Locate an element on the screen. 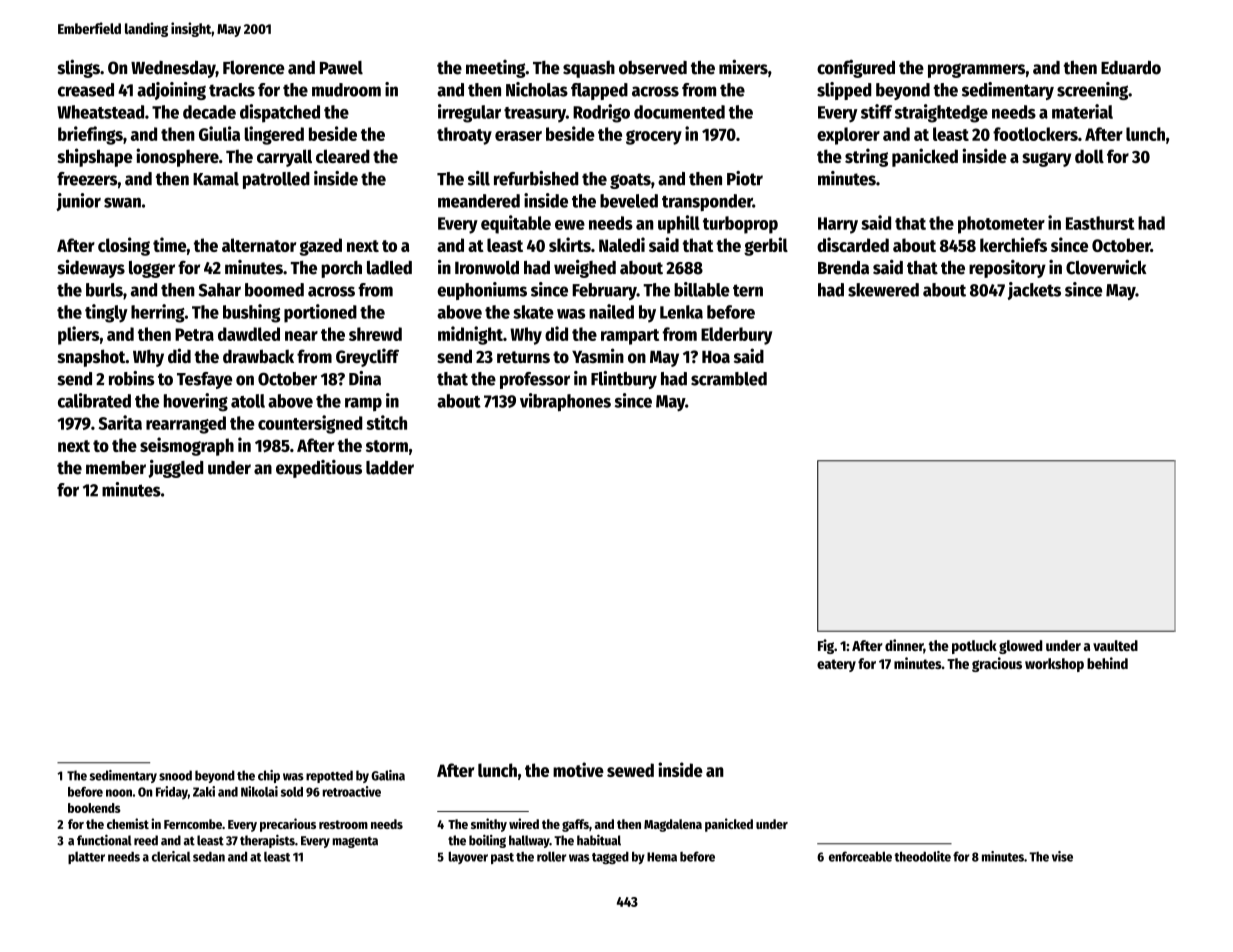 The height and width of the screenshot is (952, 1233). billable is located at coordinates (702, 289).
